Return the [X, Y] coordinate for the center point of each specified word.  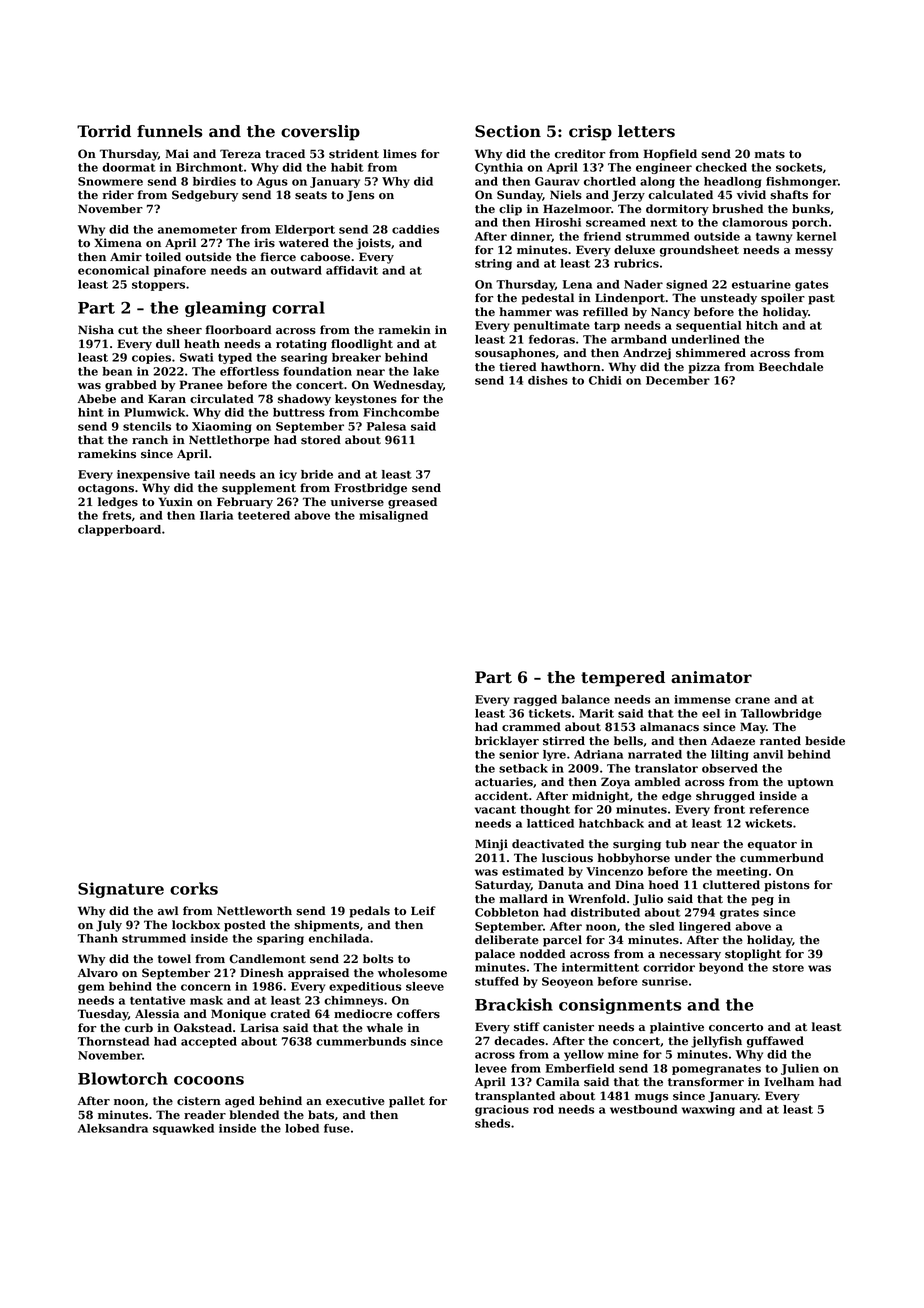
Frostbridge [370, 489]
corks [194, 888]
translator [666, 768]
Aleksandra [113, 1128]
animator [711, 677]
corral [298, 307]
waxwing [708, 1110]
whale [385, 1027]
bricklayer [507, 742]
